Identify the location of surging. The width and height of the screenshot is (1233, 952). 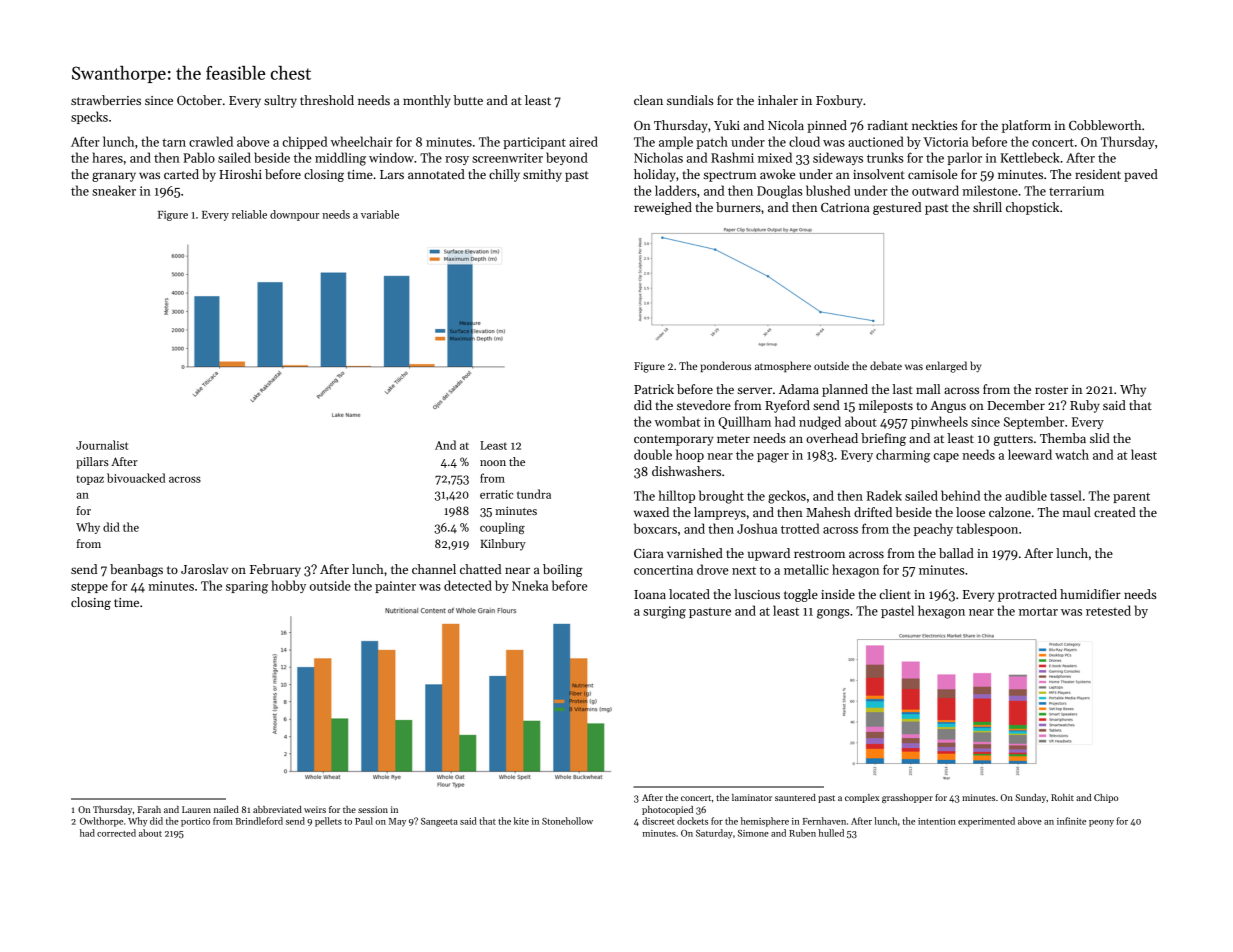
(664, 612).
